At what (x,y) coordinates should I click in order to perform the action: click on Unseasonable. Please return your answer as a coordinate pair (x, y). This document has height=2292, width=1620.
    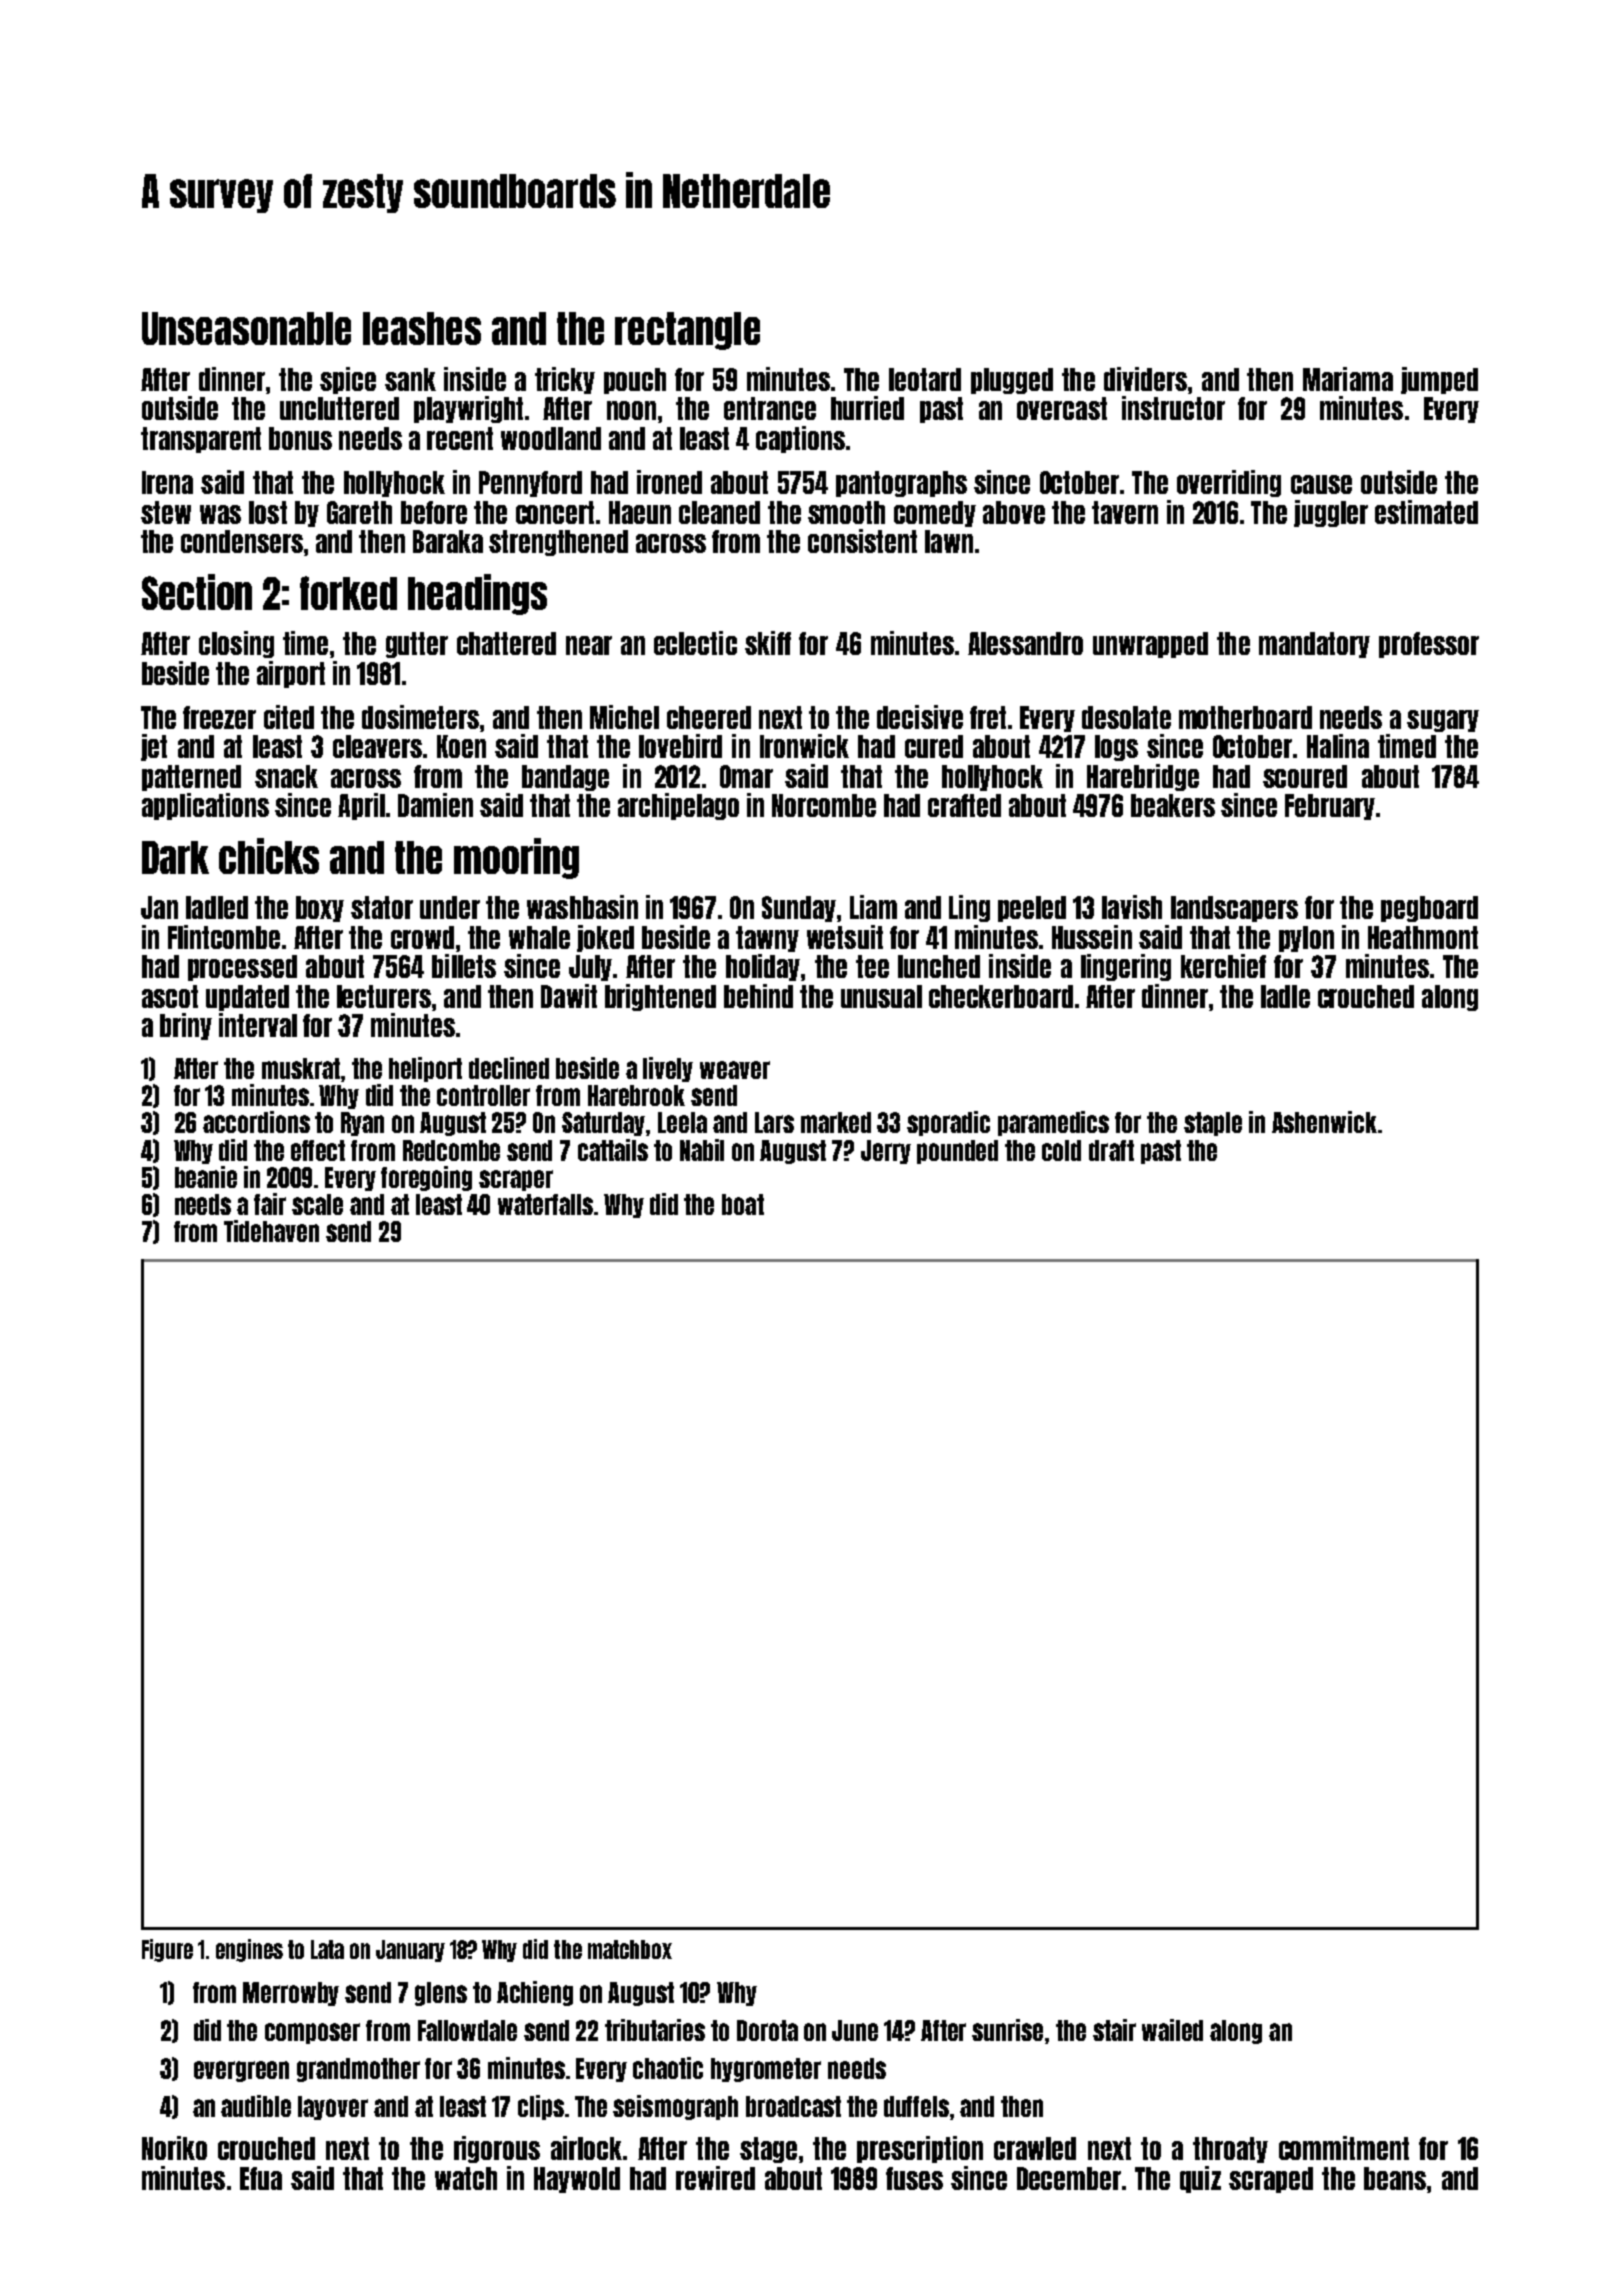
    Looking at the image, I should click on (246, 328).
